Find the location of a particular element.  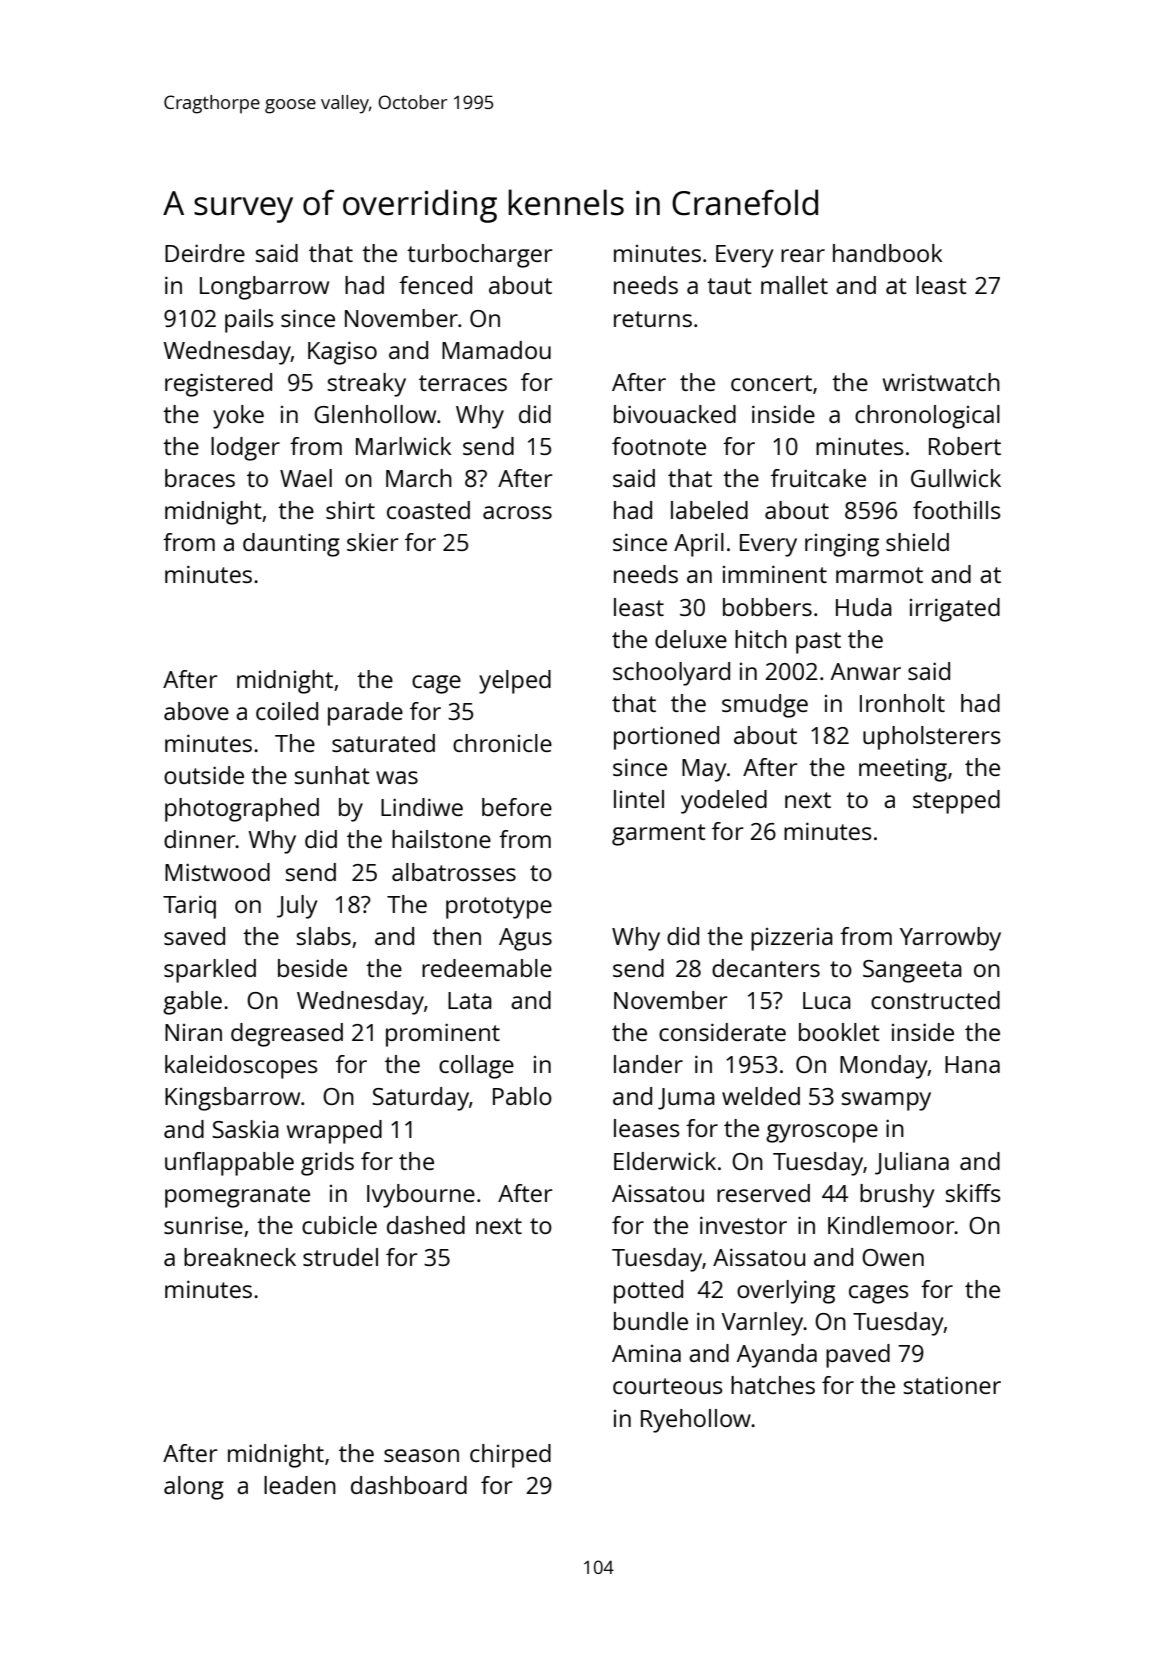

coasted is located at coordinates (428, 510).
